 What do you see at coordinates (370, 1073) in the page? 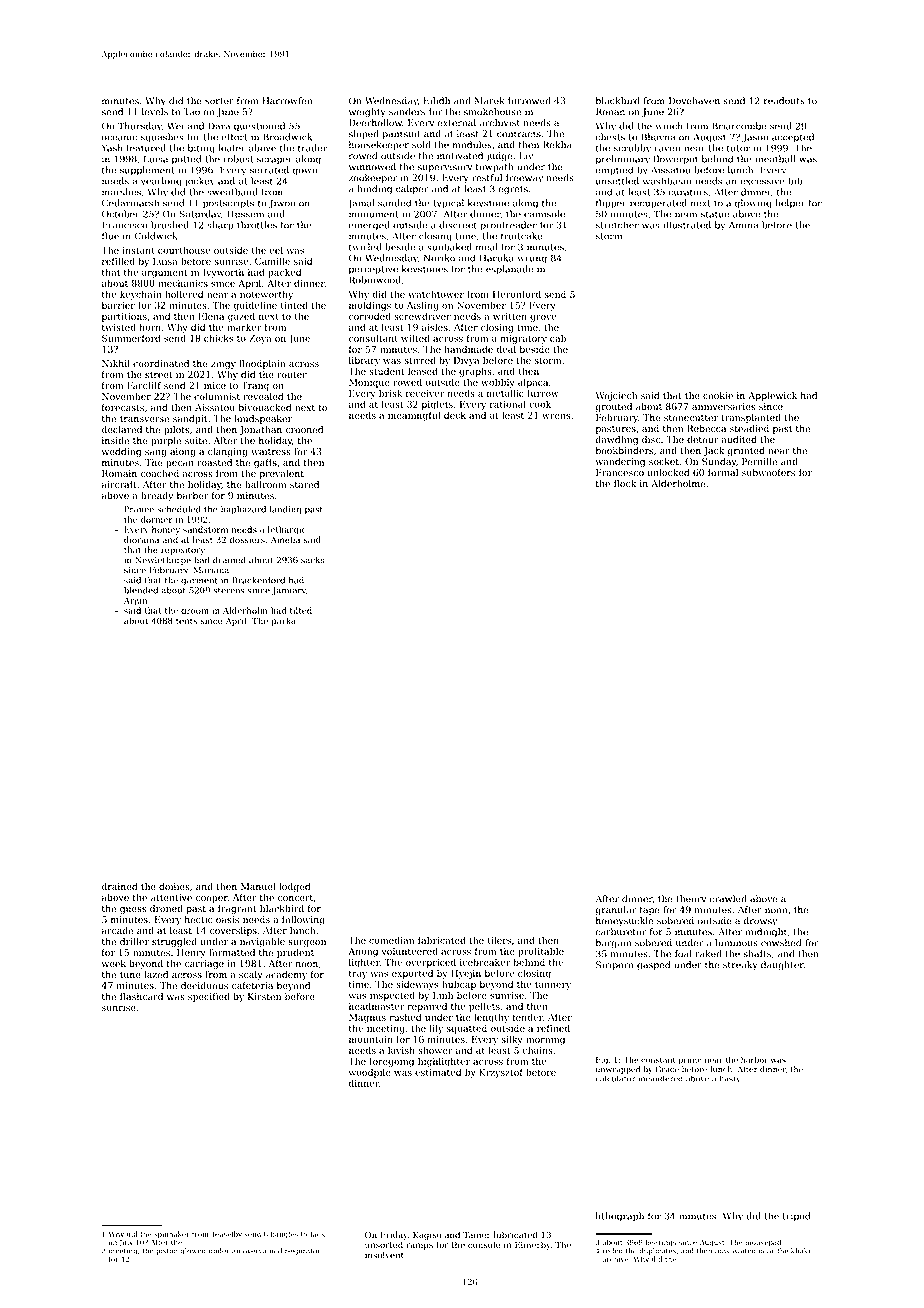
I see `woodpile` at bounding box center [370, 1073].
